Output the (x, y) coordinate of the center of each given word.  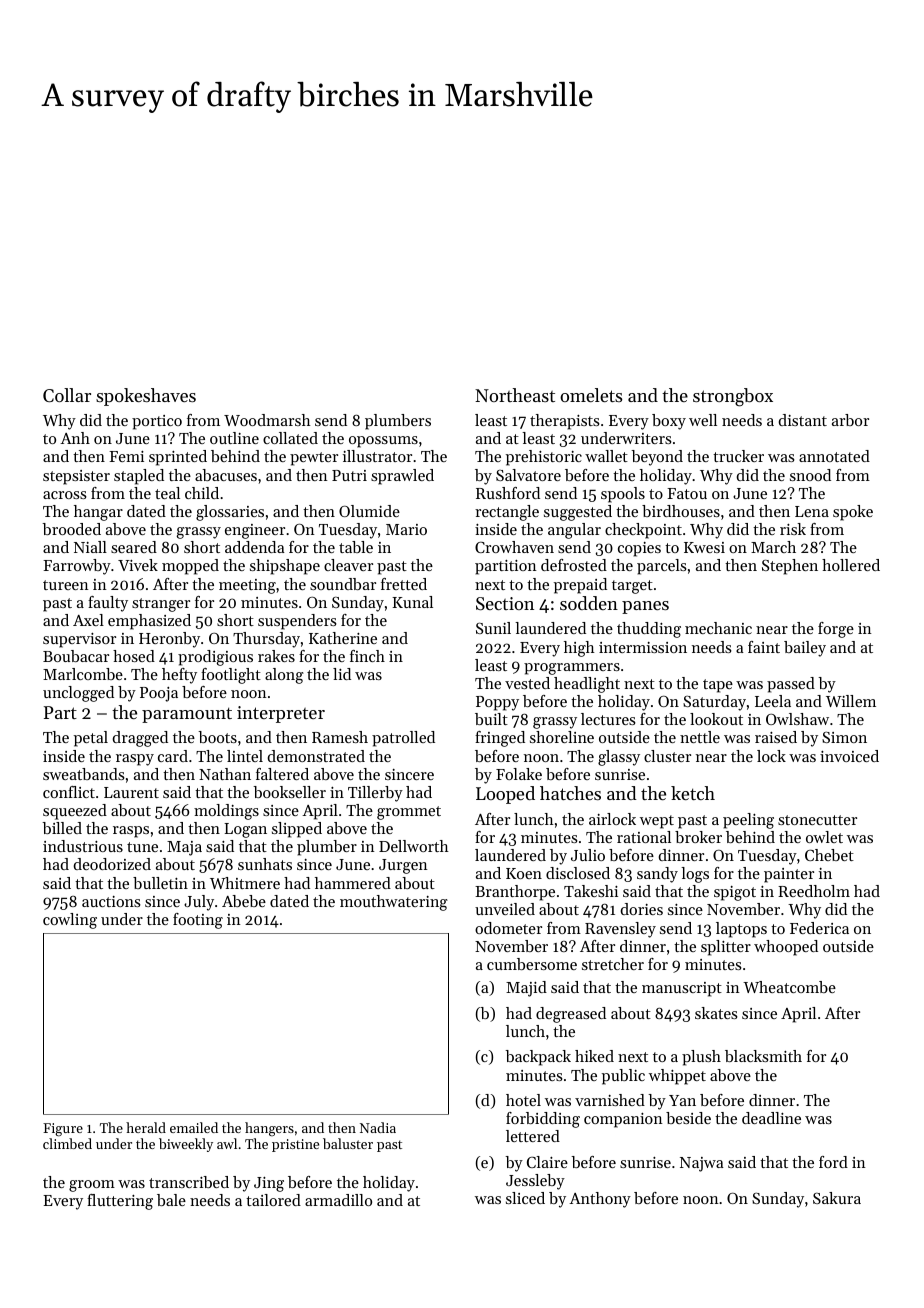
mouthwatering (394, 903)
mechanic (718, 628)
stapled (139, 477)
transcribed (189, 1182)
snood (810, 475)
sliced (525, 1198)
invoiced (849, 756)
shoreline (562, 737)
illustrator (377, 456)
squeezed (75, 812)
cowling (70, 921)
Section (505, 603)
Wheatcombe (789, 987)
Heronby (169, 640)
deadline (771, 1118)
